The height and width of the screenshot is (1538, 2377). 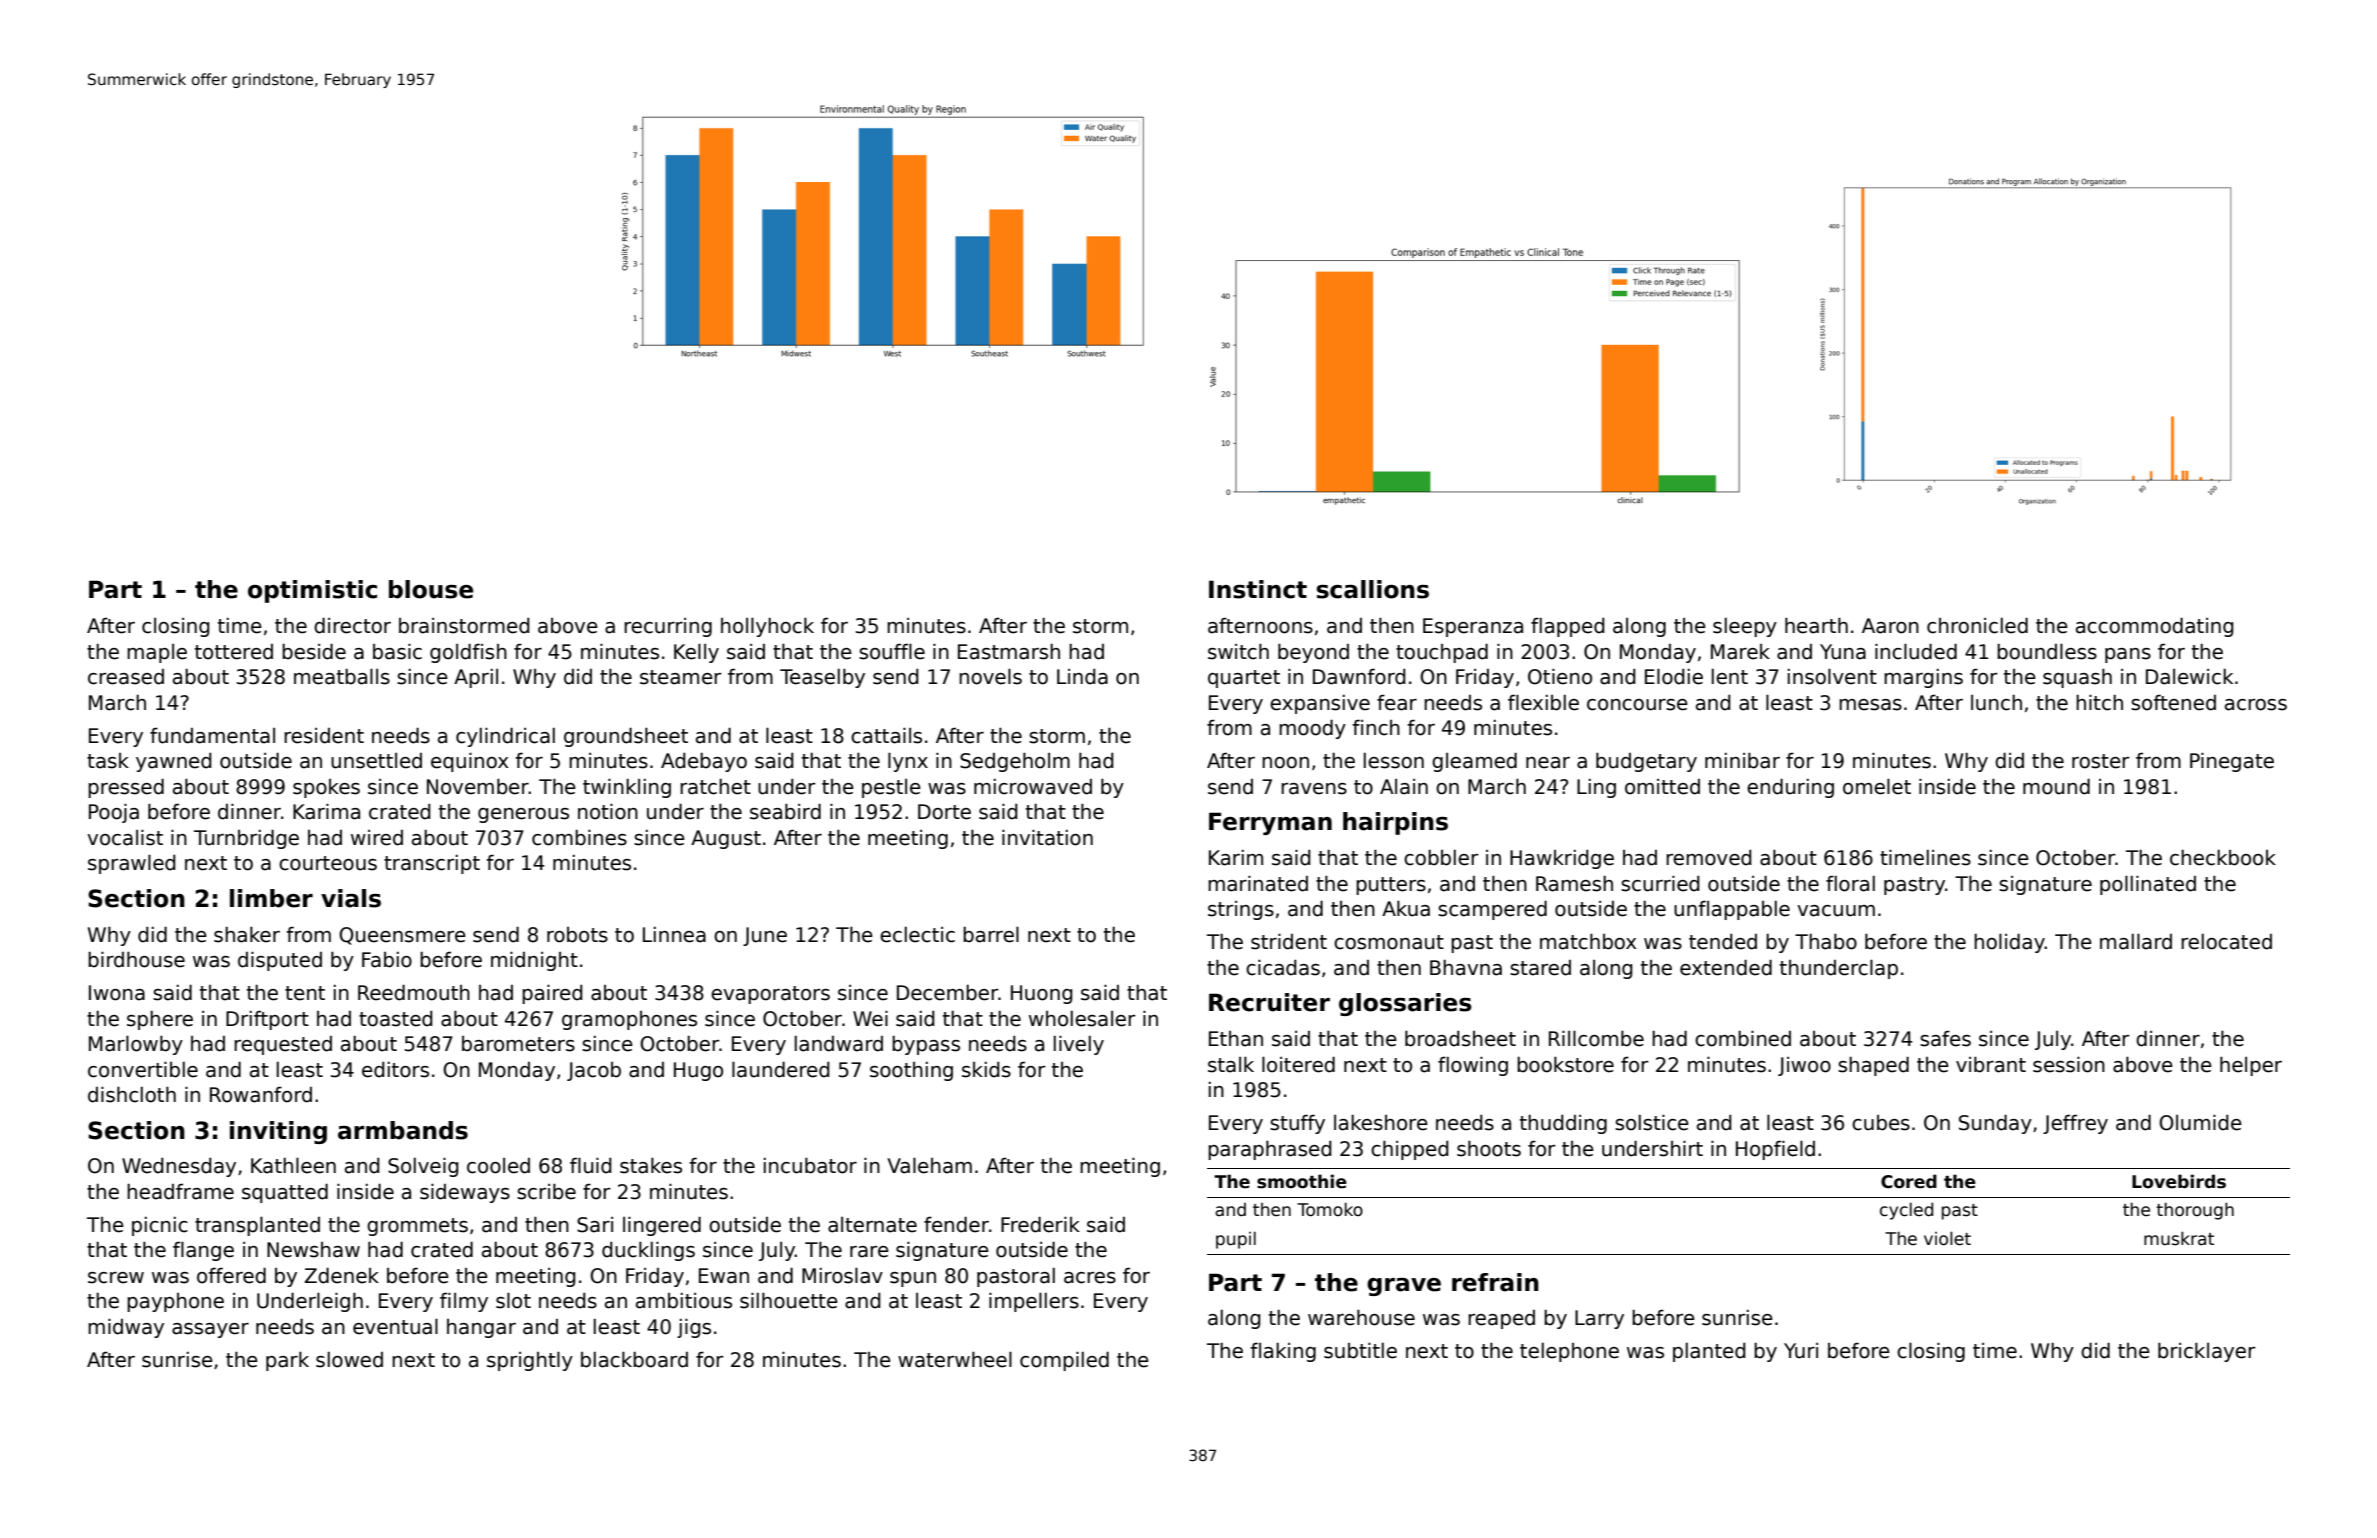 I want to click on assayer, so click(x=210, y=1330).
